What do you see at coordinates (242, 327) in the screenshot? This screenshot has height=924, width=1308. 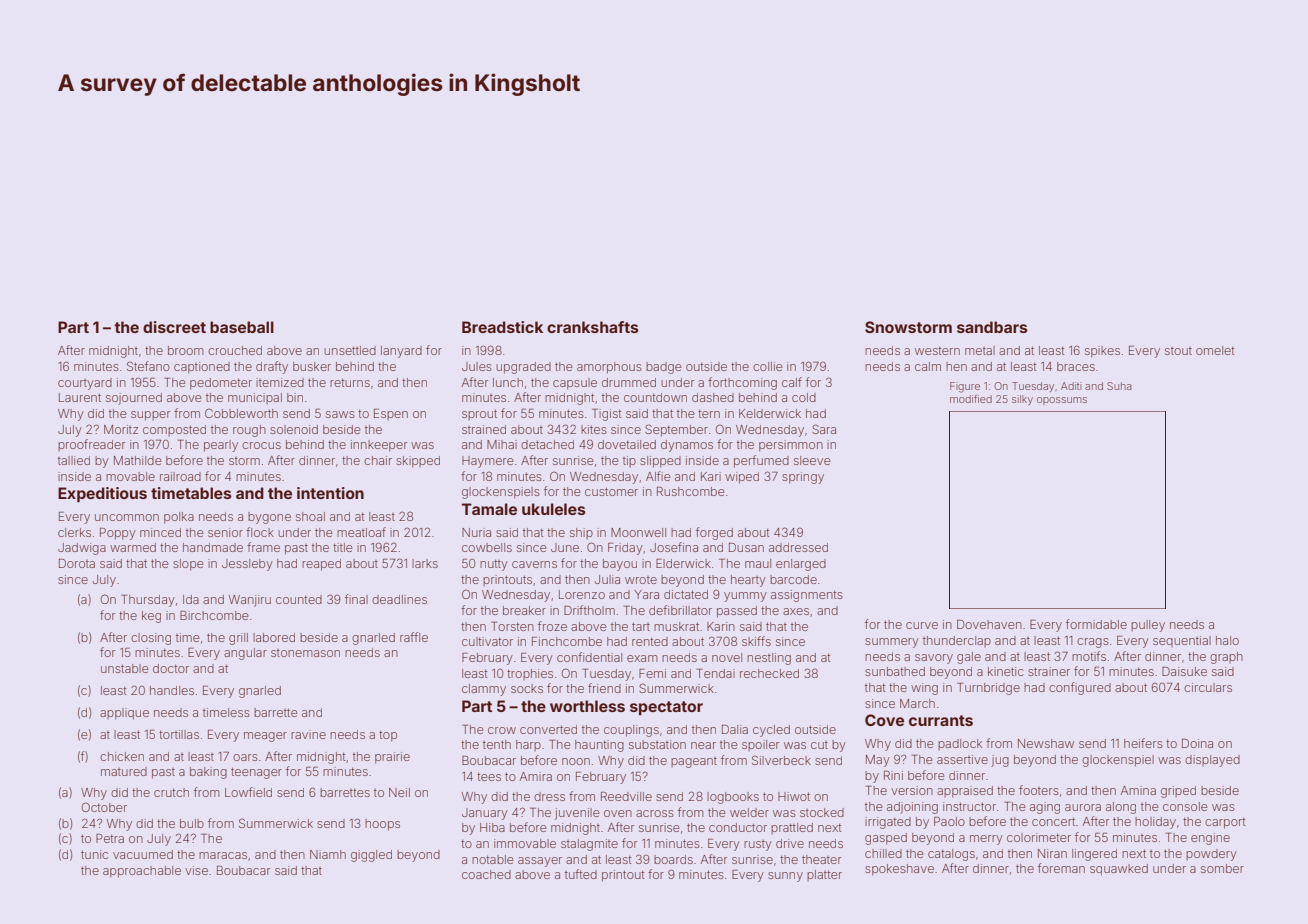 I see `baseball` at bounding box center [242, 327].
